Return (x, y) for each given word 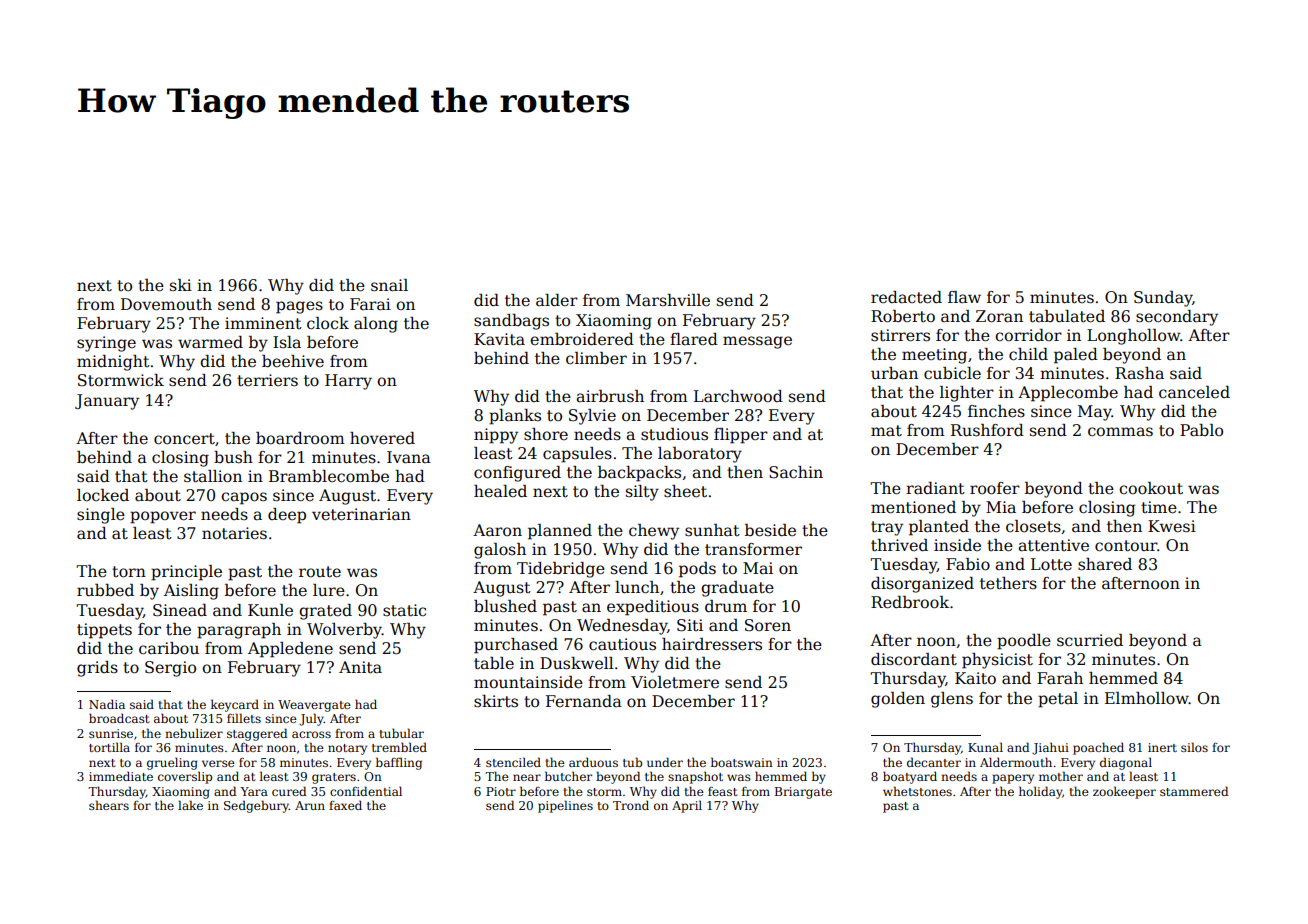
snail (389, 285)
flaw (964, 297)
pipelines (565, 806)
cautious (622, 644)
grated (325, 612)
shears (109, 805)
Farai (370, 304)
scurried (1090, 640)
